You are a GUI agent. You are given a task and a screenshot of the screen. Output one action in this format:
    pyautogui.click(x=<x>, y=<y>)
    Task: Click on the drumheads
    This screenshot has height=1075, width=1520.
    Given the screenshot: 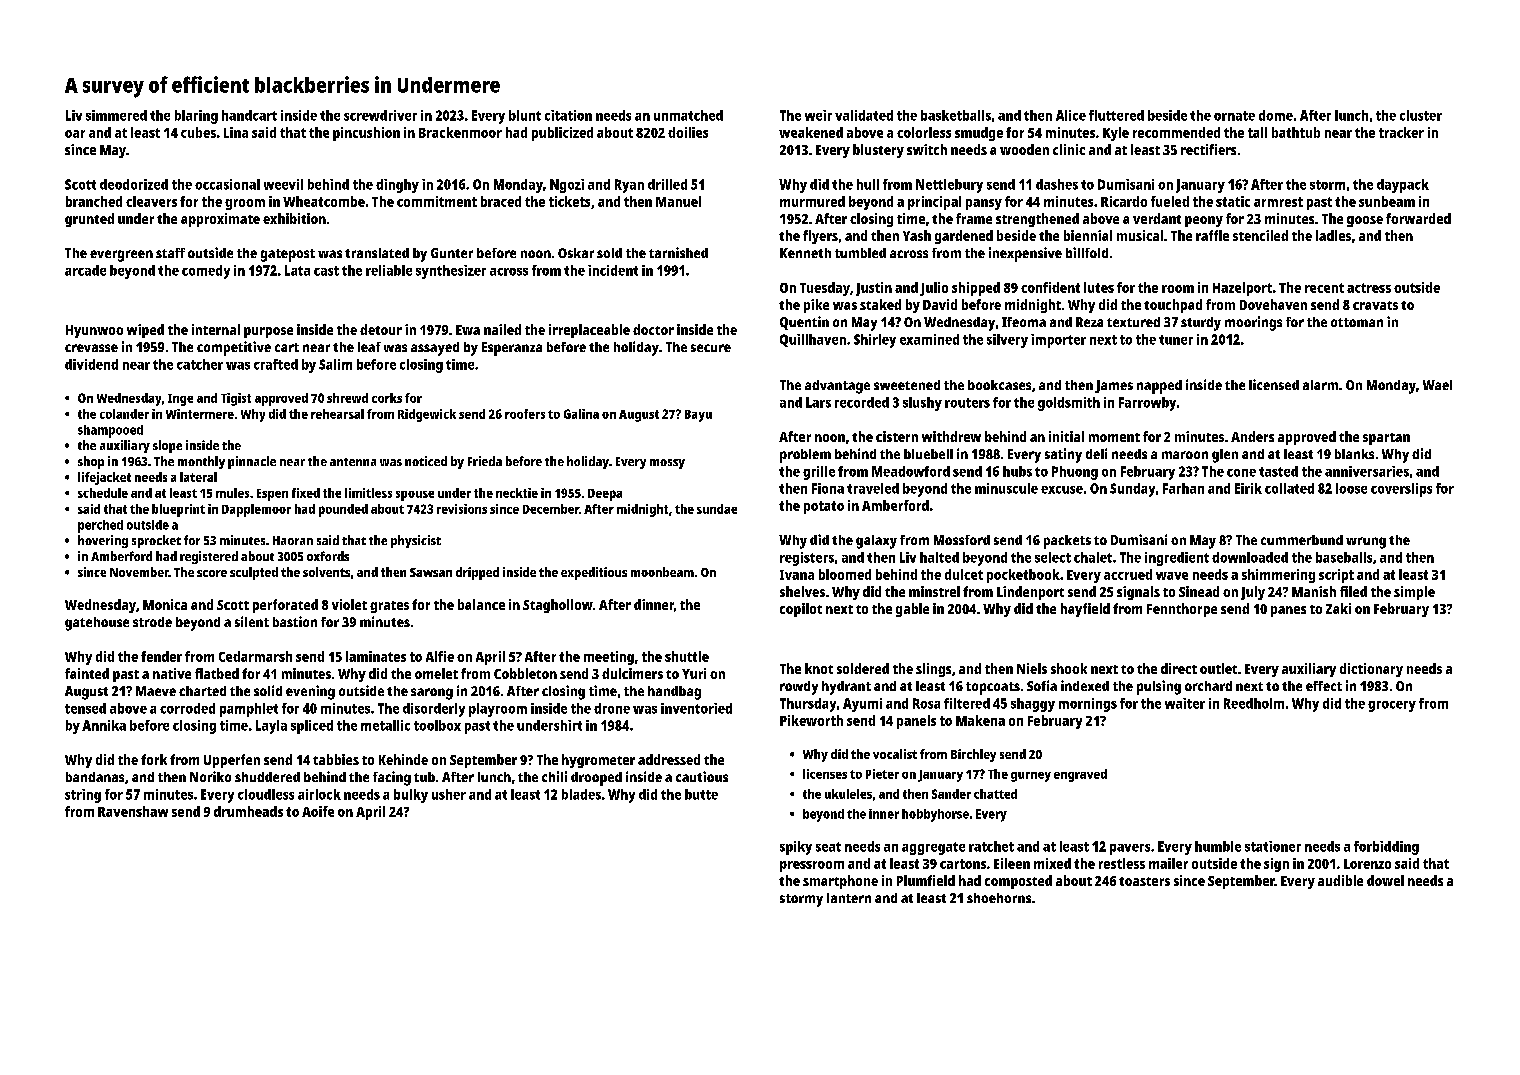 What is the action you would take?
    pyautogui.click(x=248, y=811)
